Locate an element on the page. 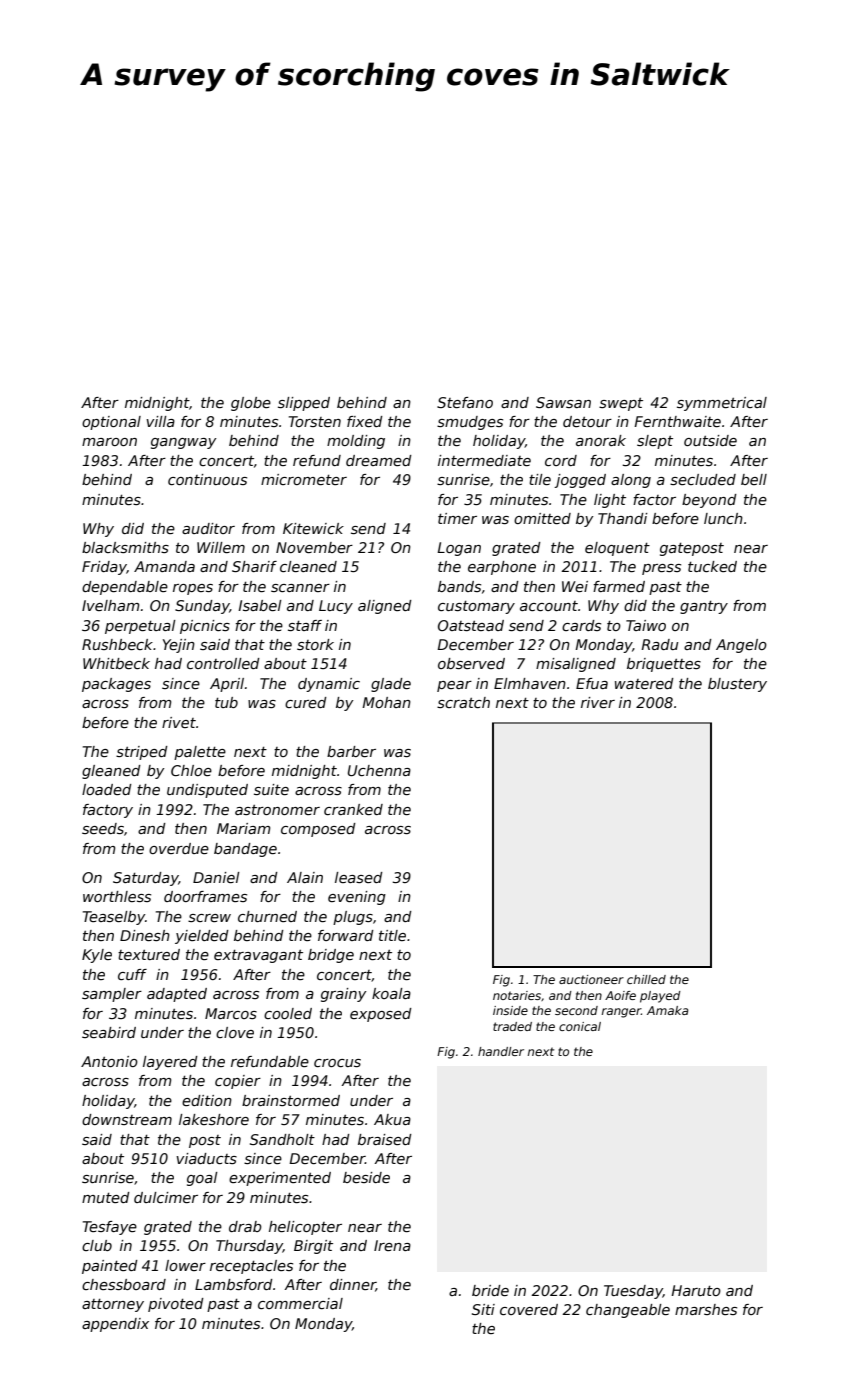  downstream is located at coordinates (127, 1119).
